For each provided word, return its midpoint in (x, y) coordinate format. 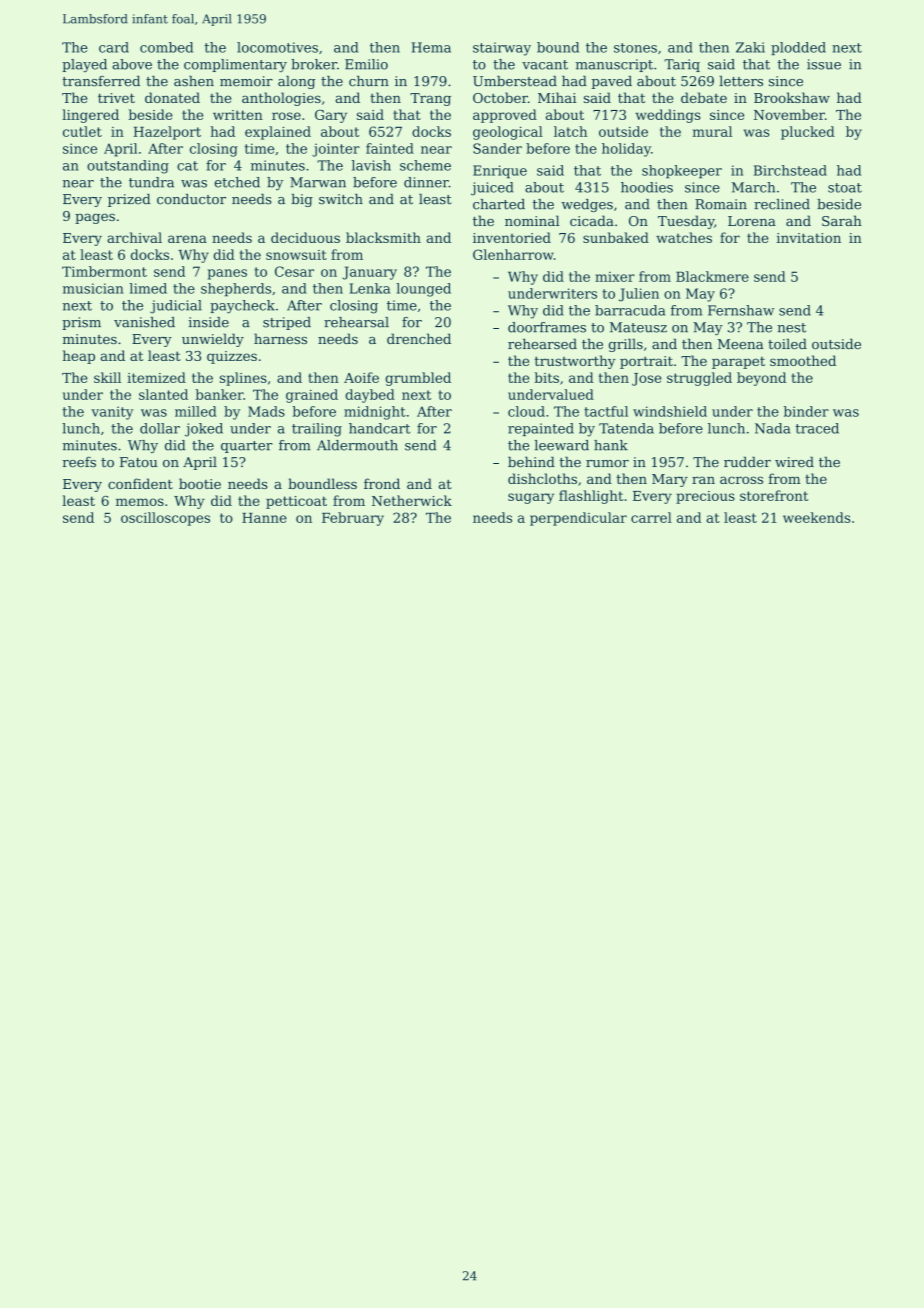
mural (712, 131)
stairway (502, 49)
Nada (772, 428)
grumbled (418, 379)
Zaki (750, 47)
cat (187, 166)
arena (187, 239)
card (114, 47)
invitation (809, 238)
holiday (626, 150)
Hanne (264, 518)
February (353, 519)
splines (243, 379)
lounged (423, 290)
